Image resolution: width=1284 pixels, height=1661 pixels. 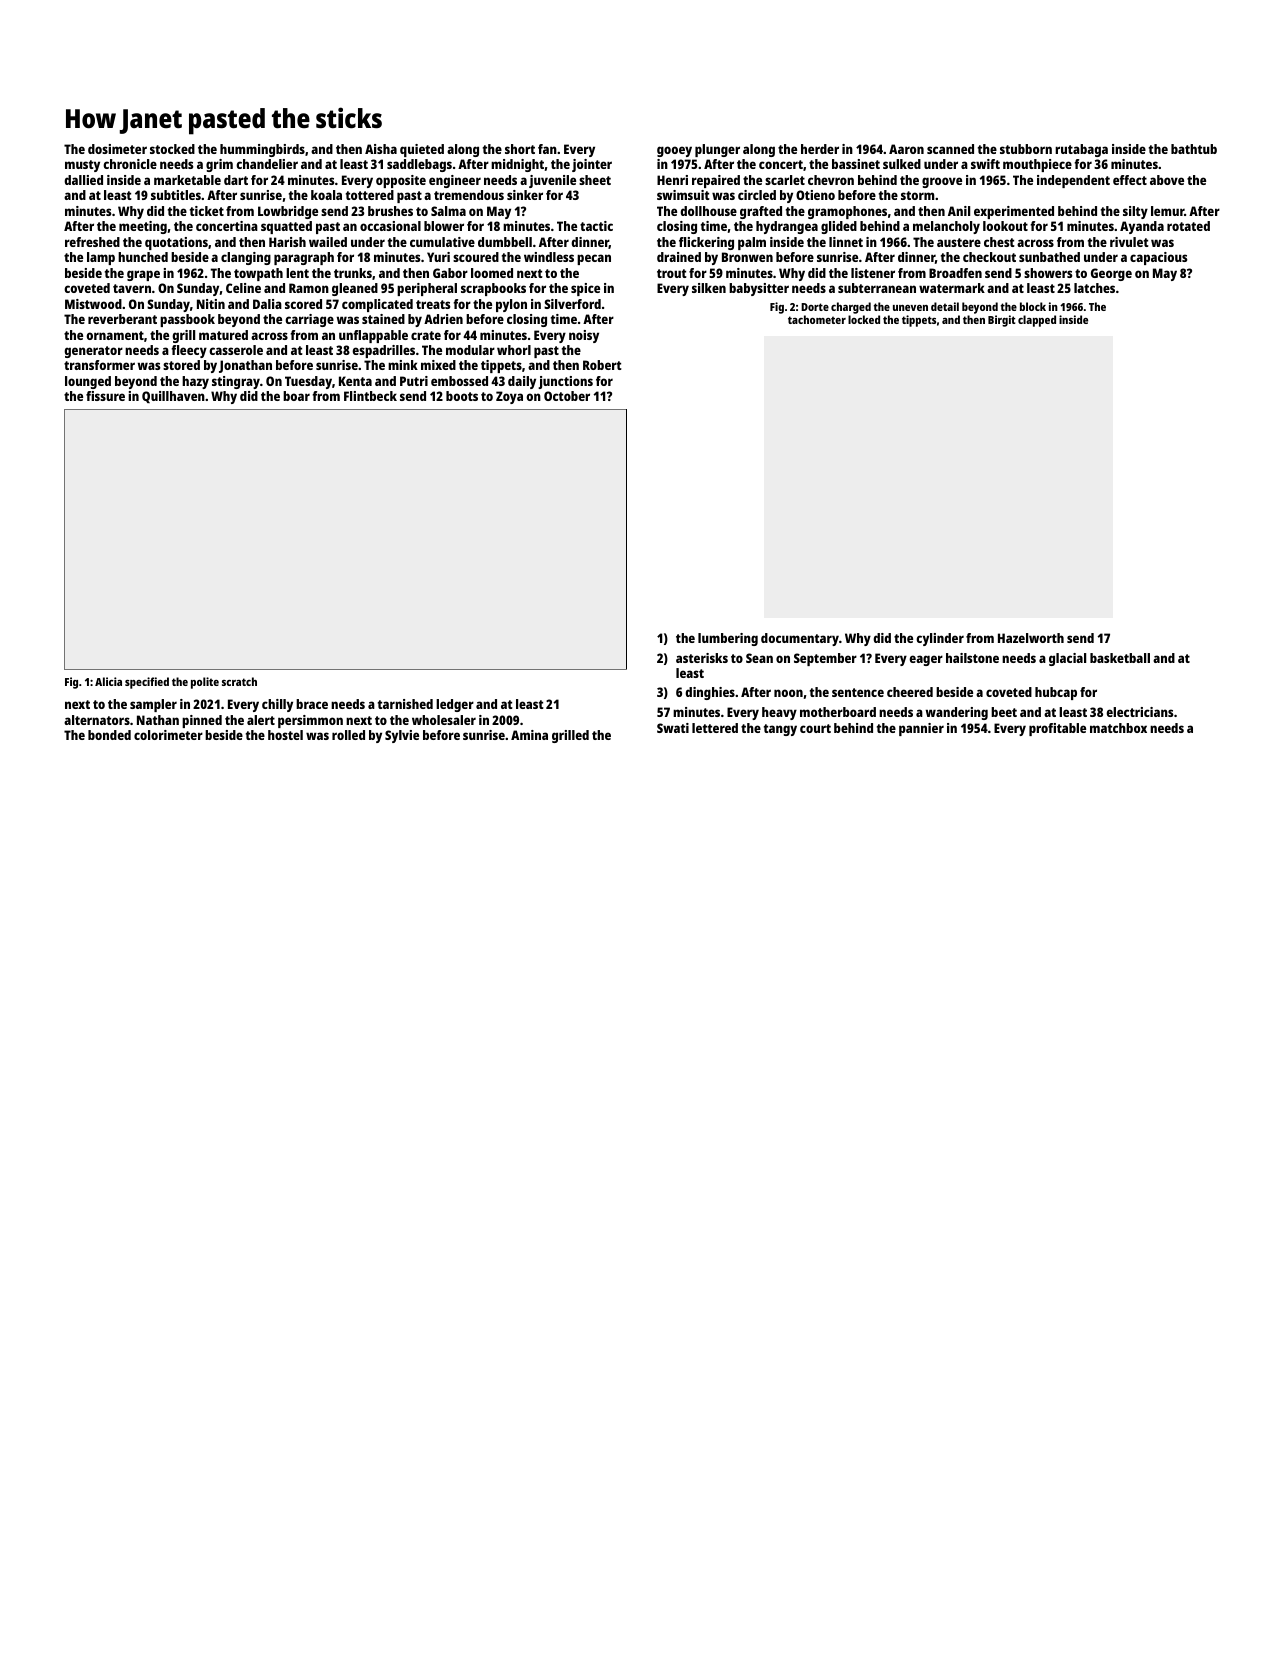 I want to click on noisy, so click(x=584, y=336).
